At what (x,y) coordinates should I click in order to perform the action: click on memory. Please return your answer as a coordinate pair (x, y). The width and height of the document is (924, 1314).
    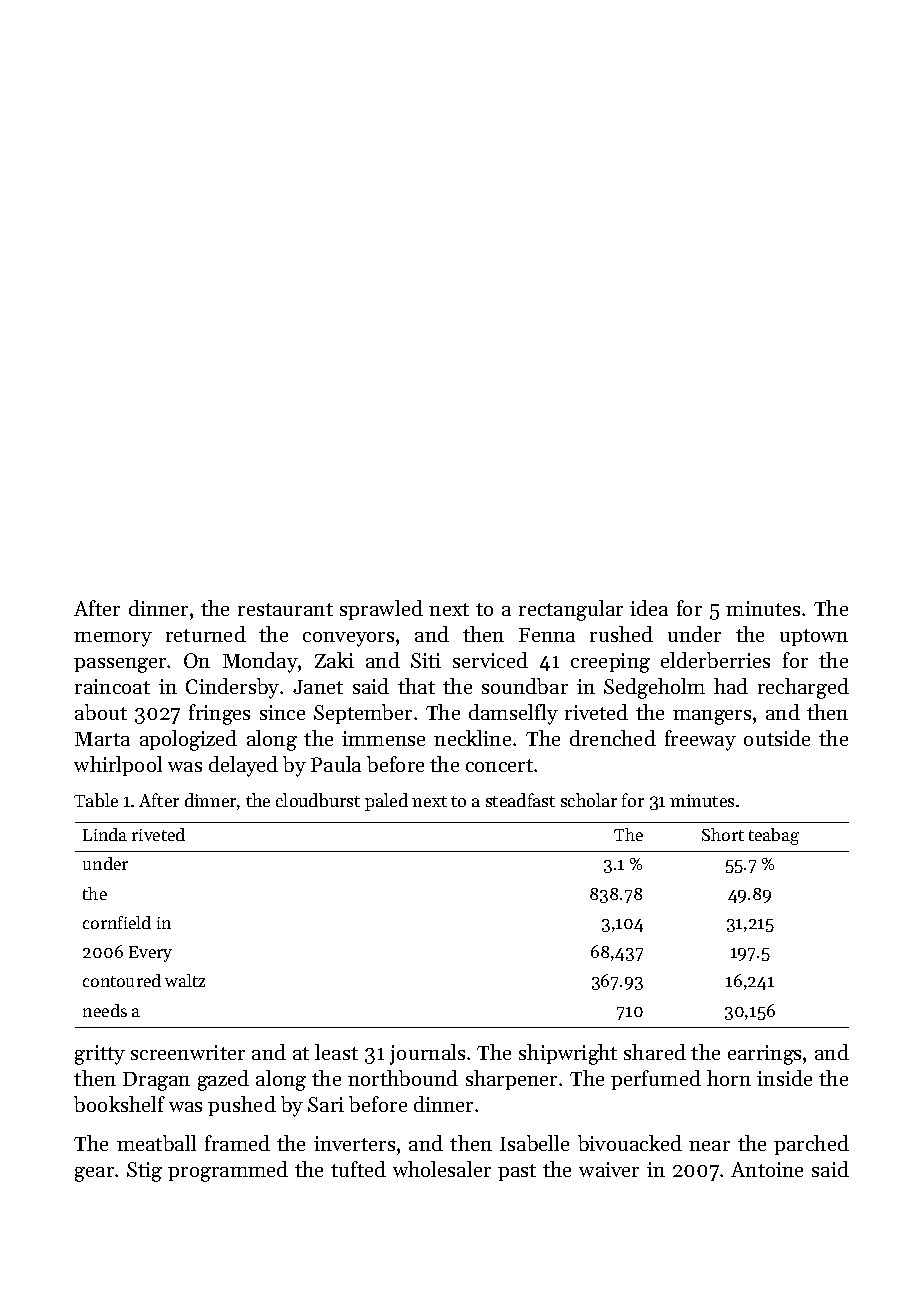
    Looking at the image, I should click on (113, 639).
